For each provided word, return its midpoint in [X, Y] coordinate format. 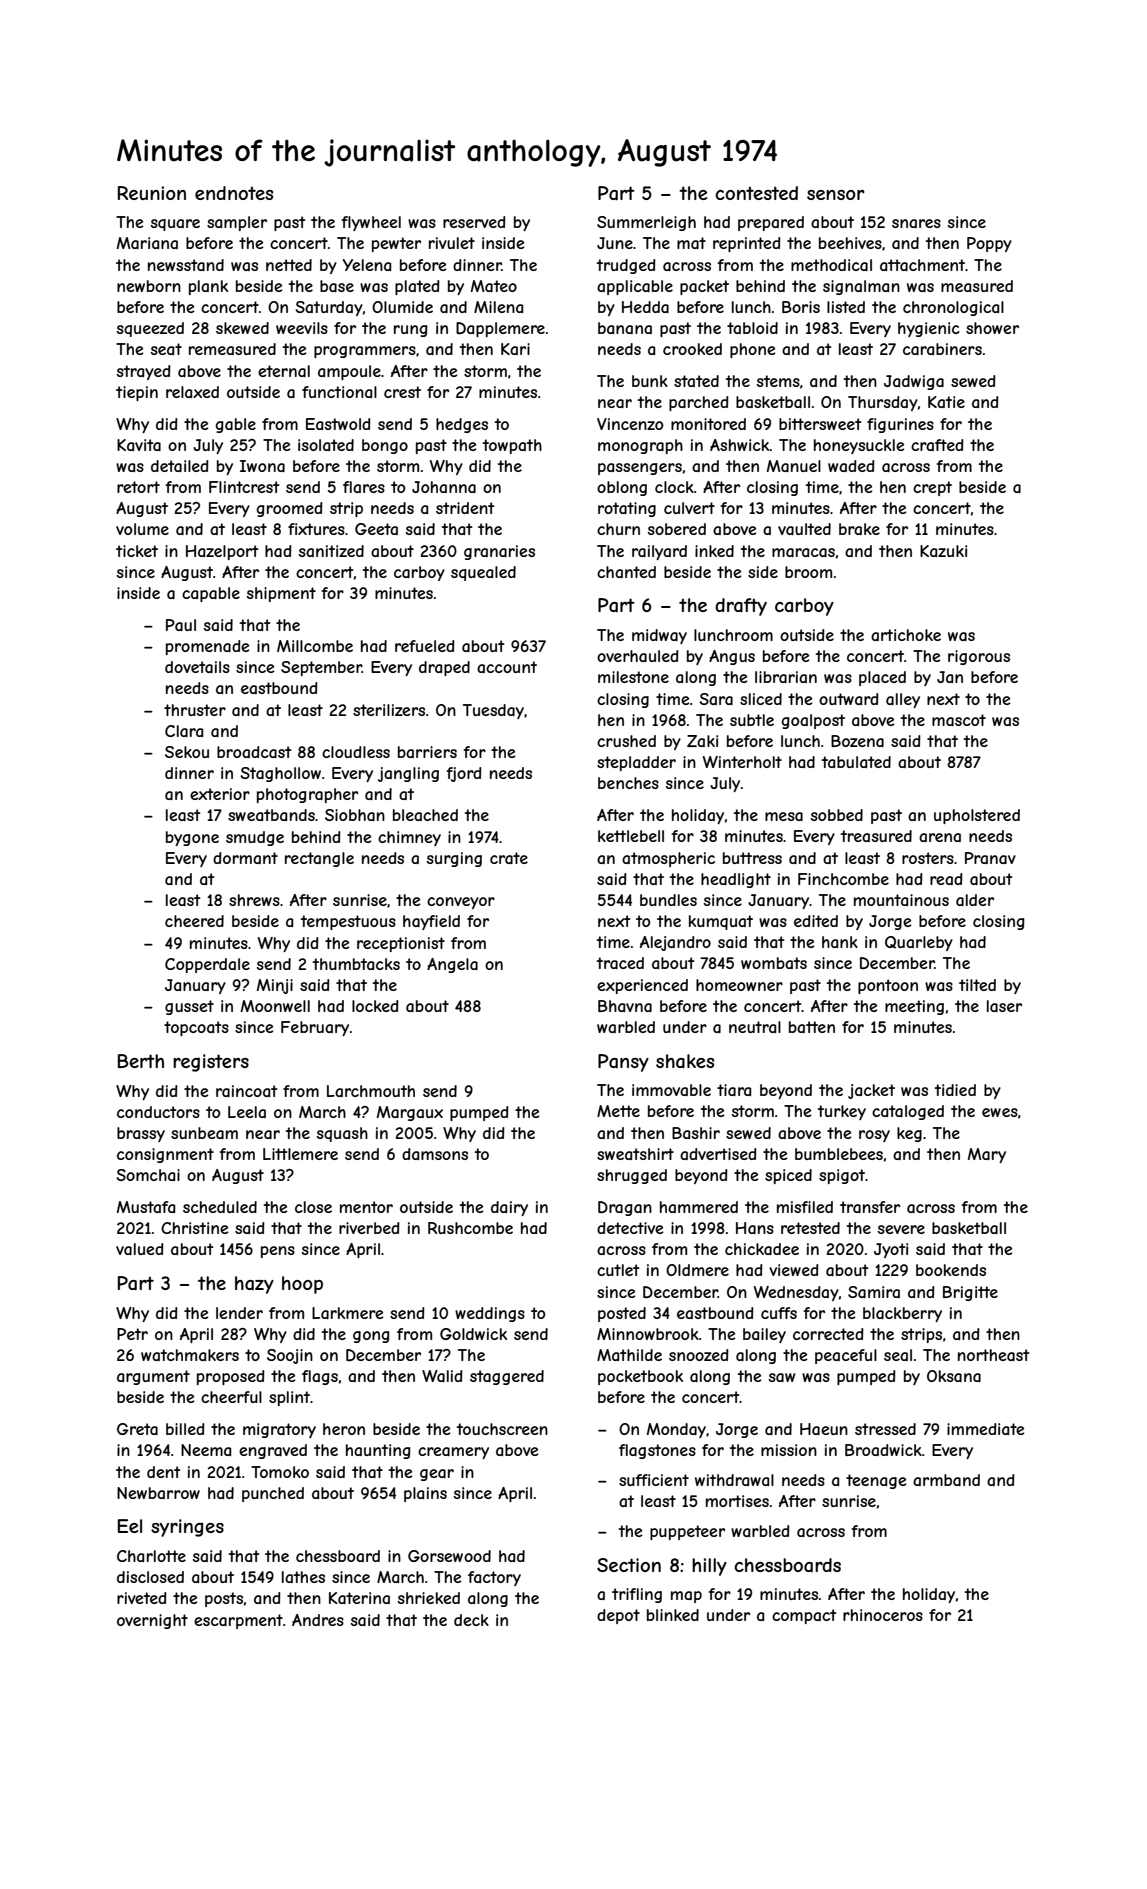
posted [622, 1314]
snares [916, 223]
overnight [152, 1621]
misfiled [805, 1207]
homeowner [739, 985]
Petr [132, 1334]
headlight [736, 880]
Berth [141, 1061]
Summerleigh [646, 223]
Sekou [187, 752]
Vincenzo [630, 424]
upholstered [977, 816]
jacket [871, 1091]
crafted [937, 445]
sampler [237, 223]
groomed [290, 509]
